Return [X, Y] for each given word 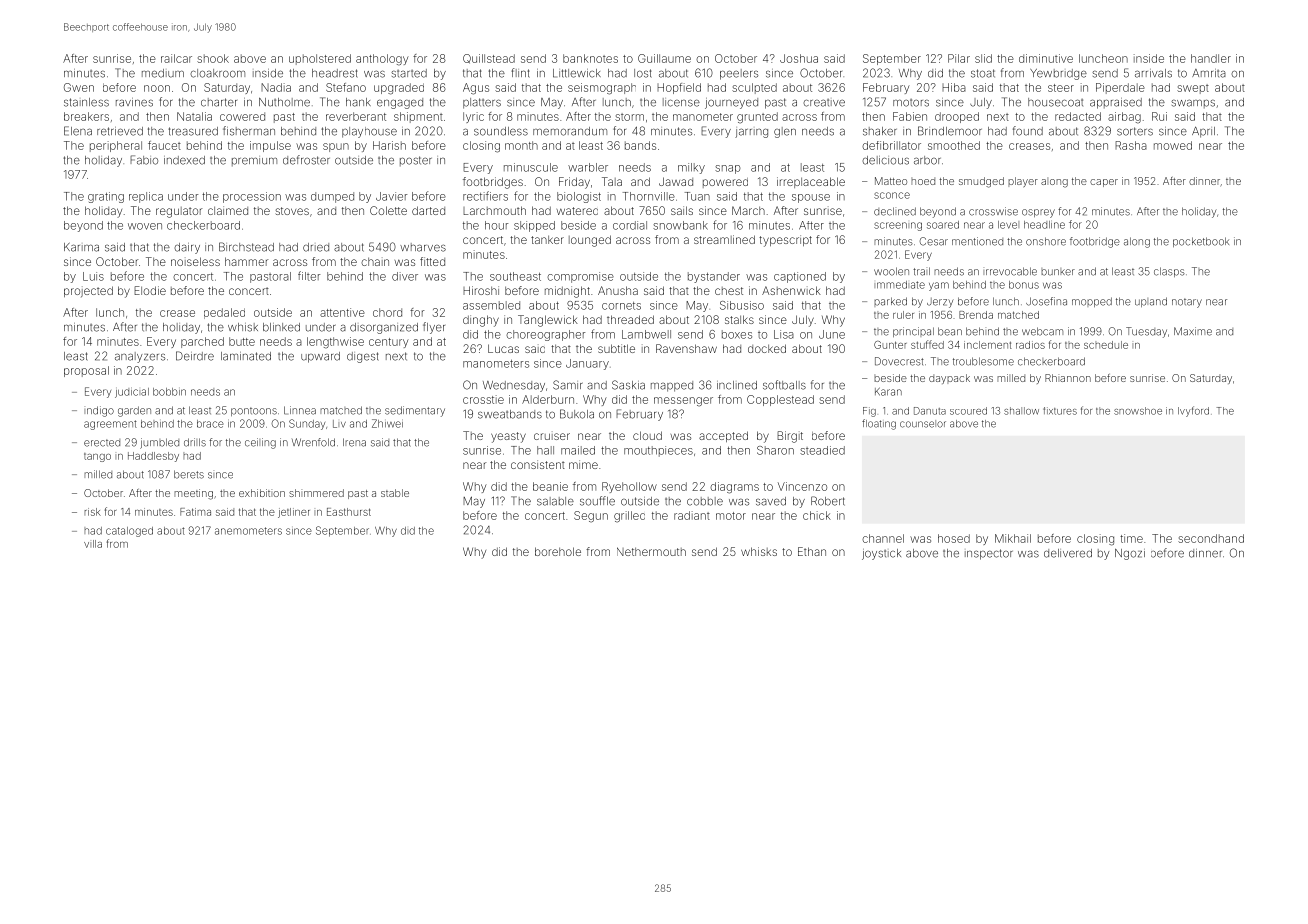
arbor [927, 160]
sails [682, 210]
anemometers [248, 531]
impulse [270, 146]
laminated [246, 356]
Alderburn [548, 399]
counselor [923, 424]
